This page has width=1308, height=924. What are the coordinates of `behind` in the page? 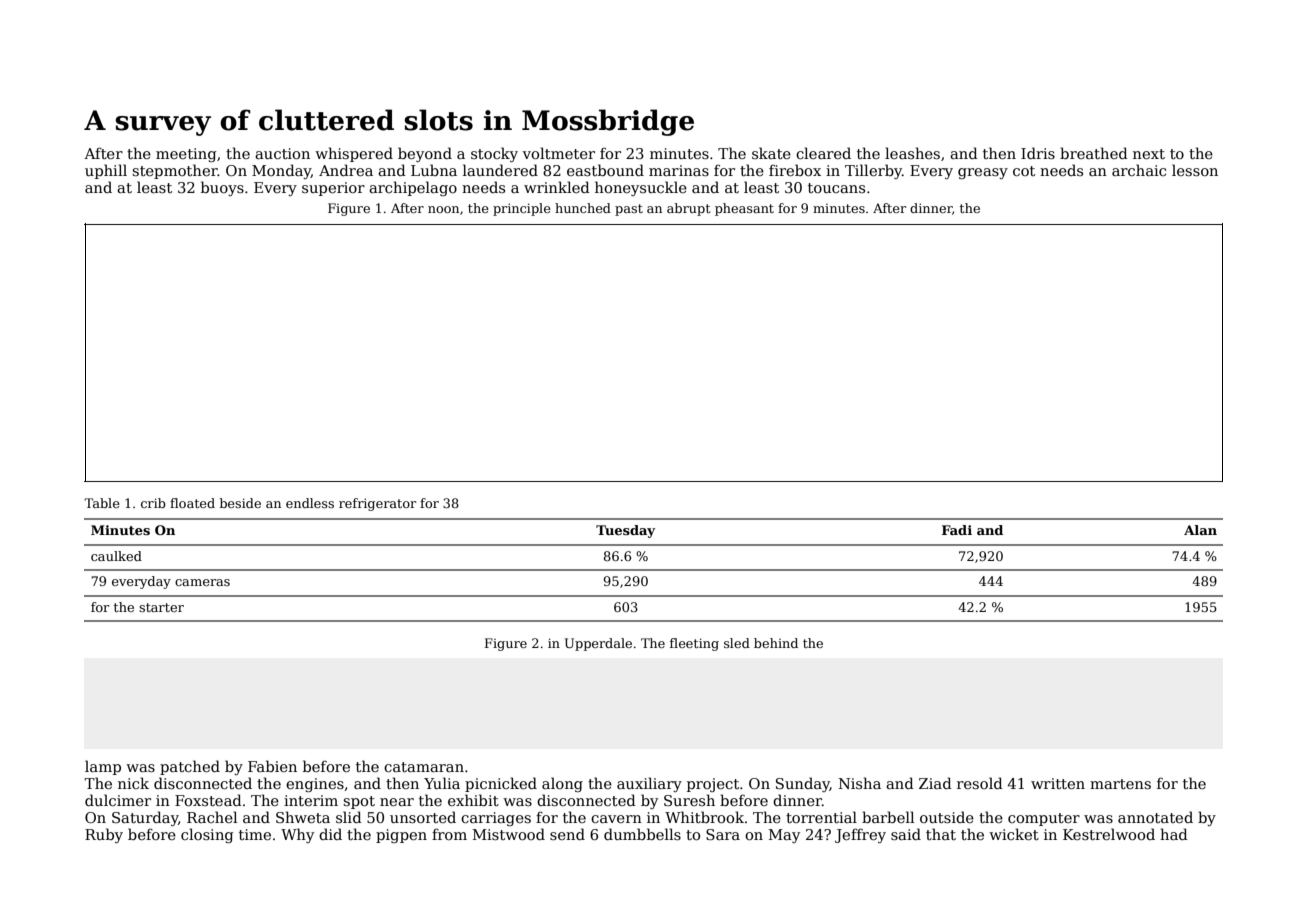 It's located at (776, 643).
